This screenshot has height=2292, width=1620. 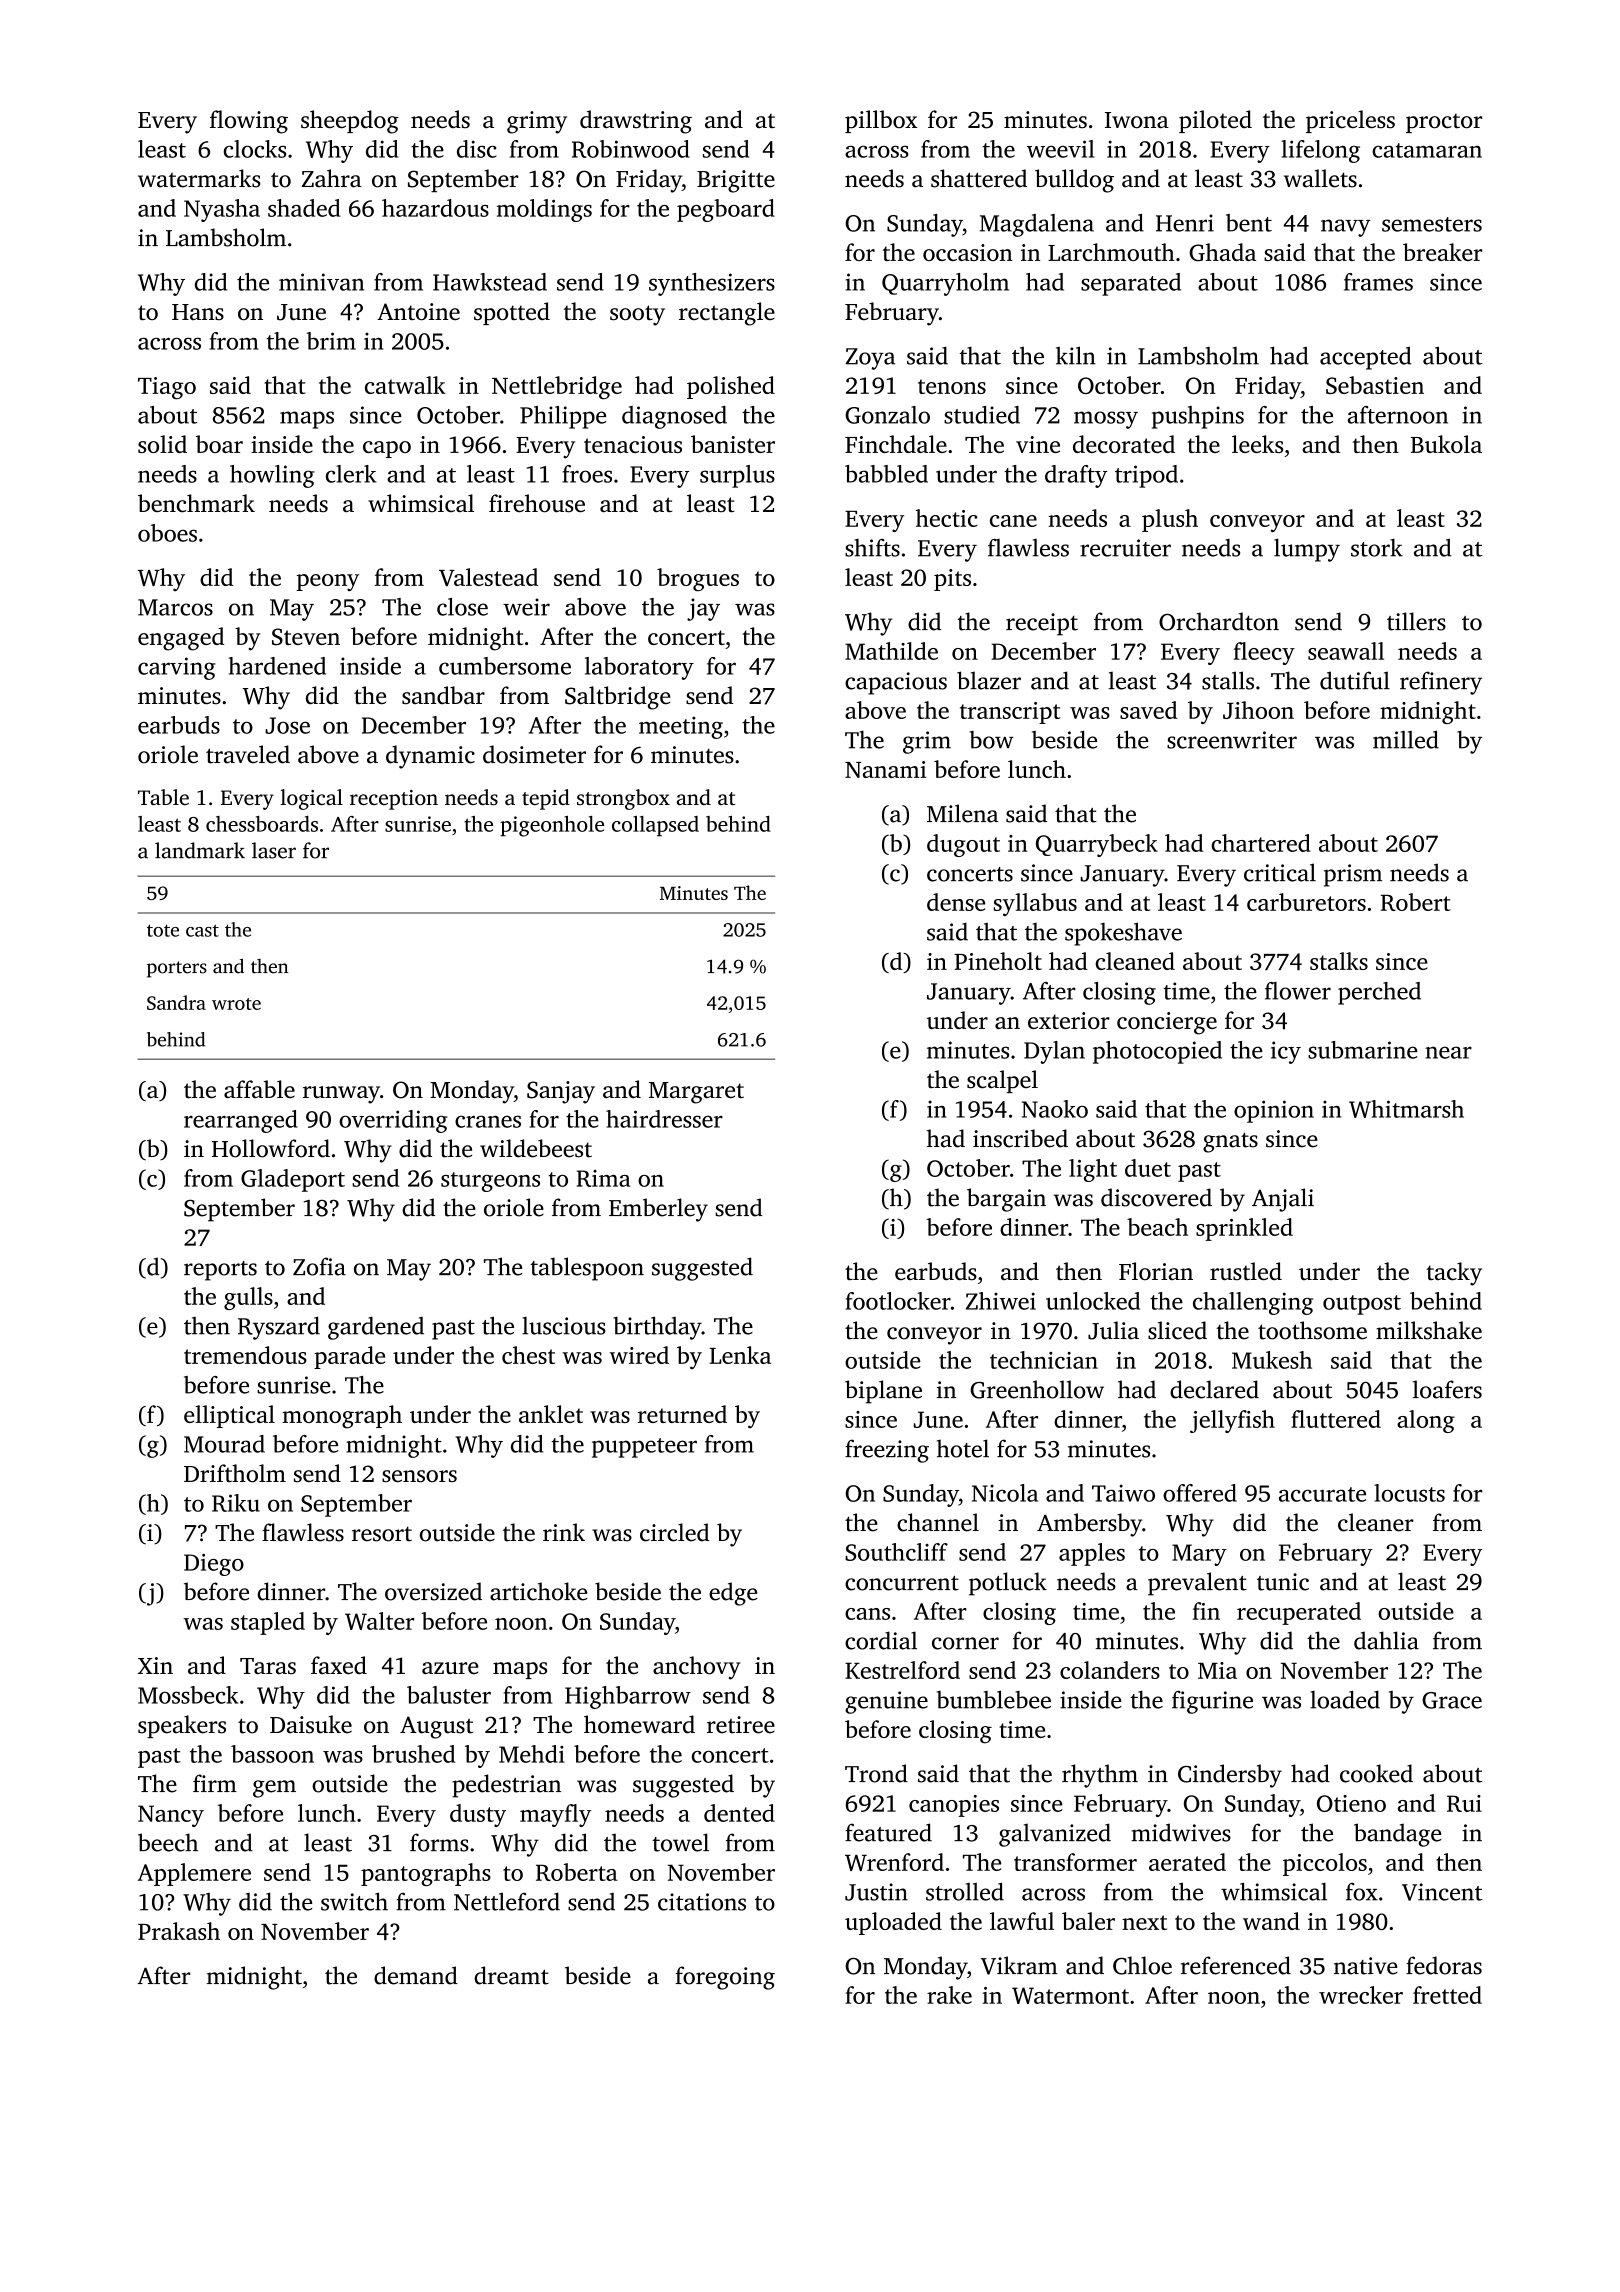 What do you see at coordinates (1060, 149) in the screenshot?
I see `weevil` at bounding box center [1060, 149].
